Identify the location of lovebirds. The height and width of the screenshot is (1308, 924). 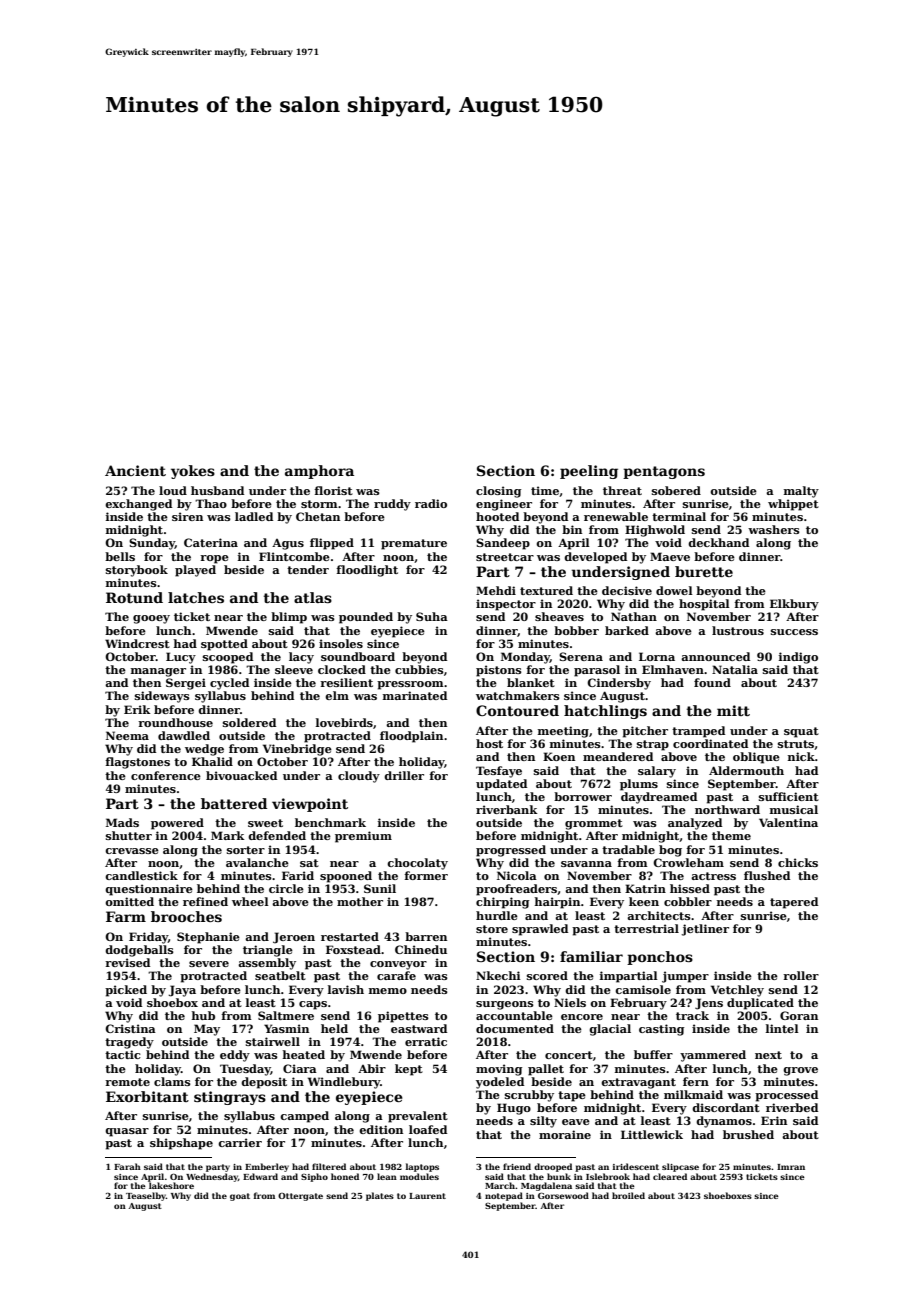
(344, 722).
